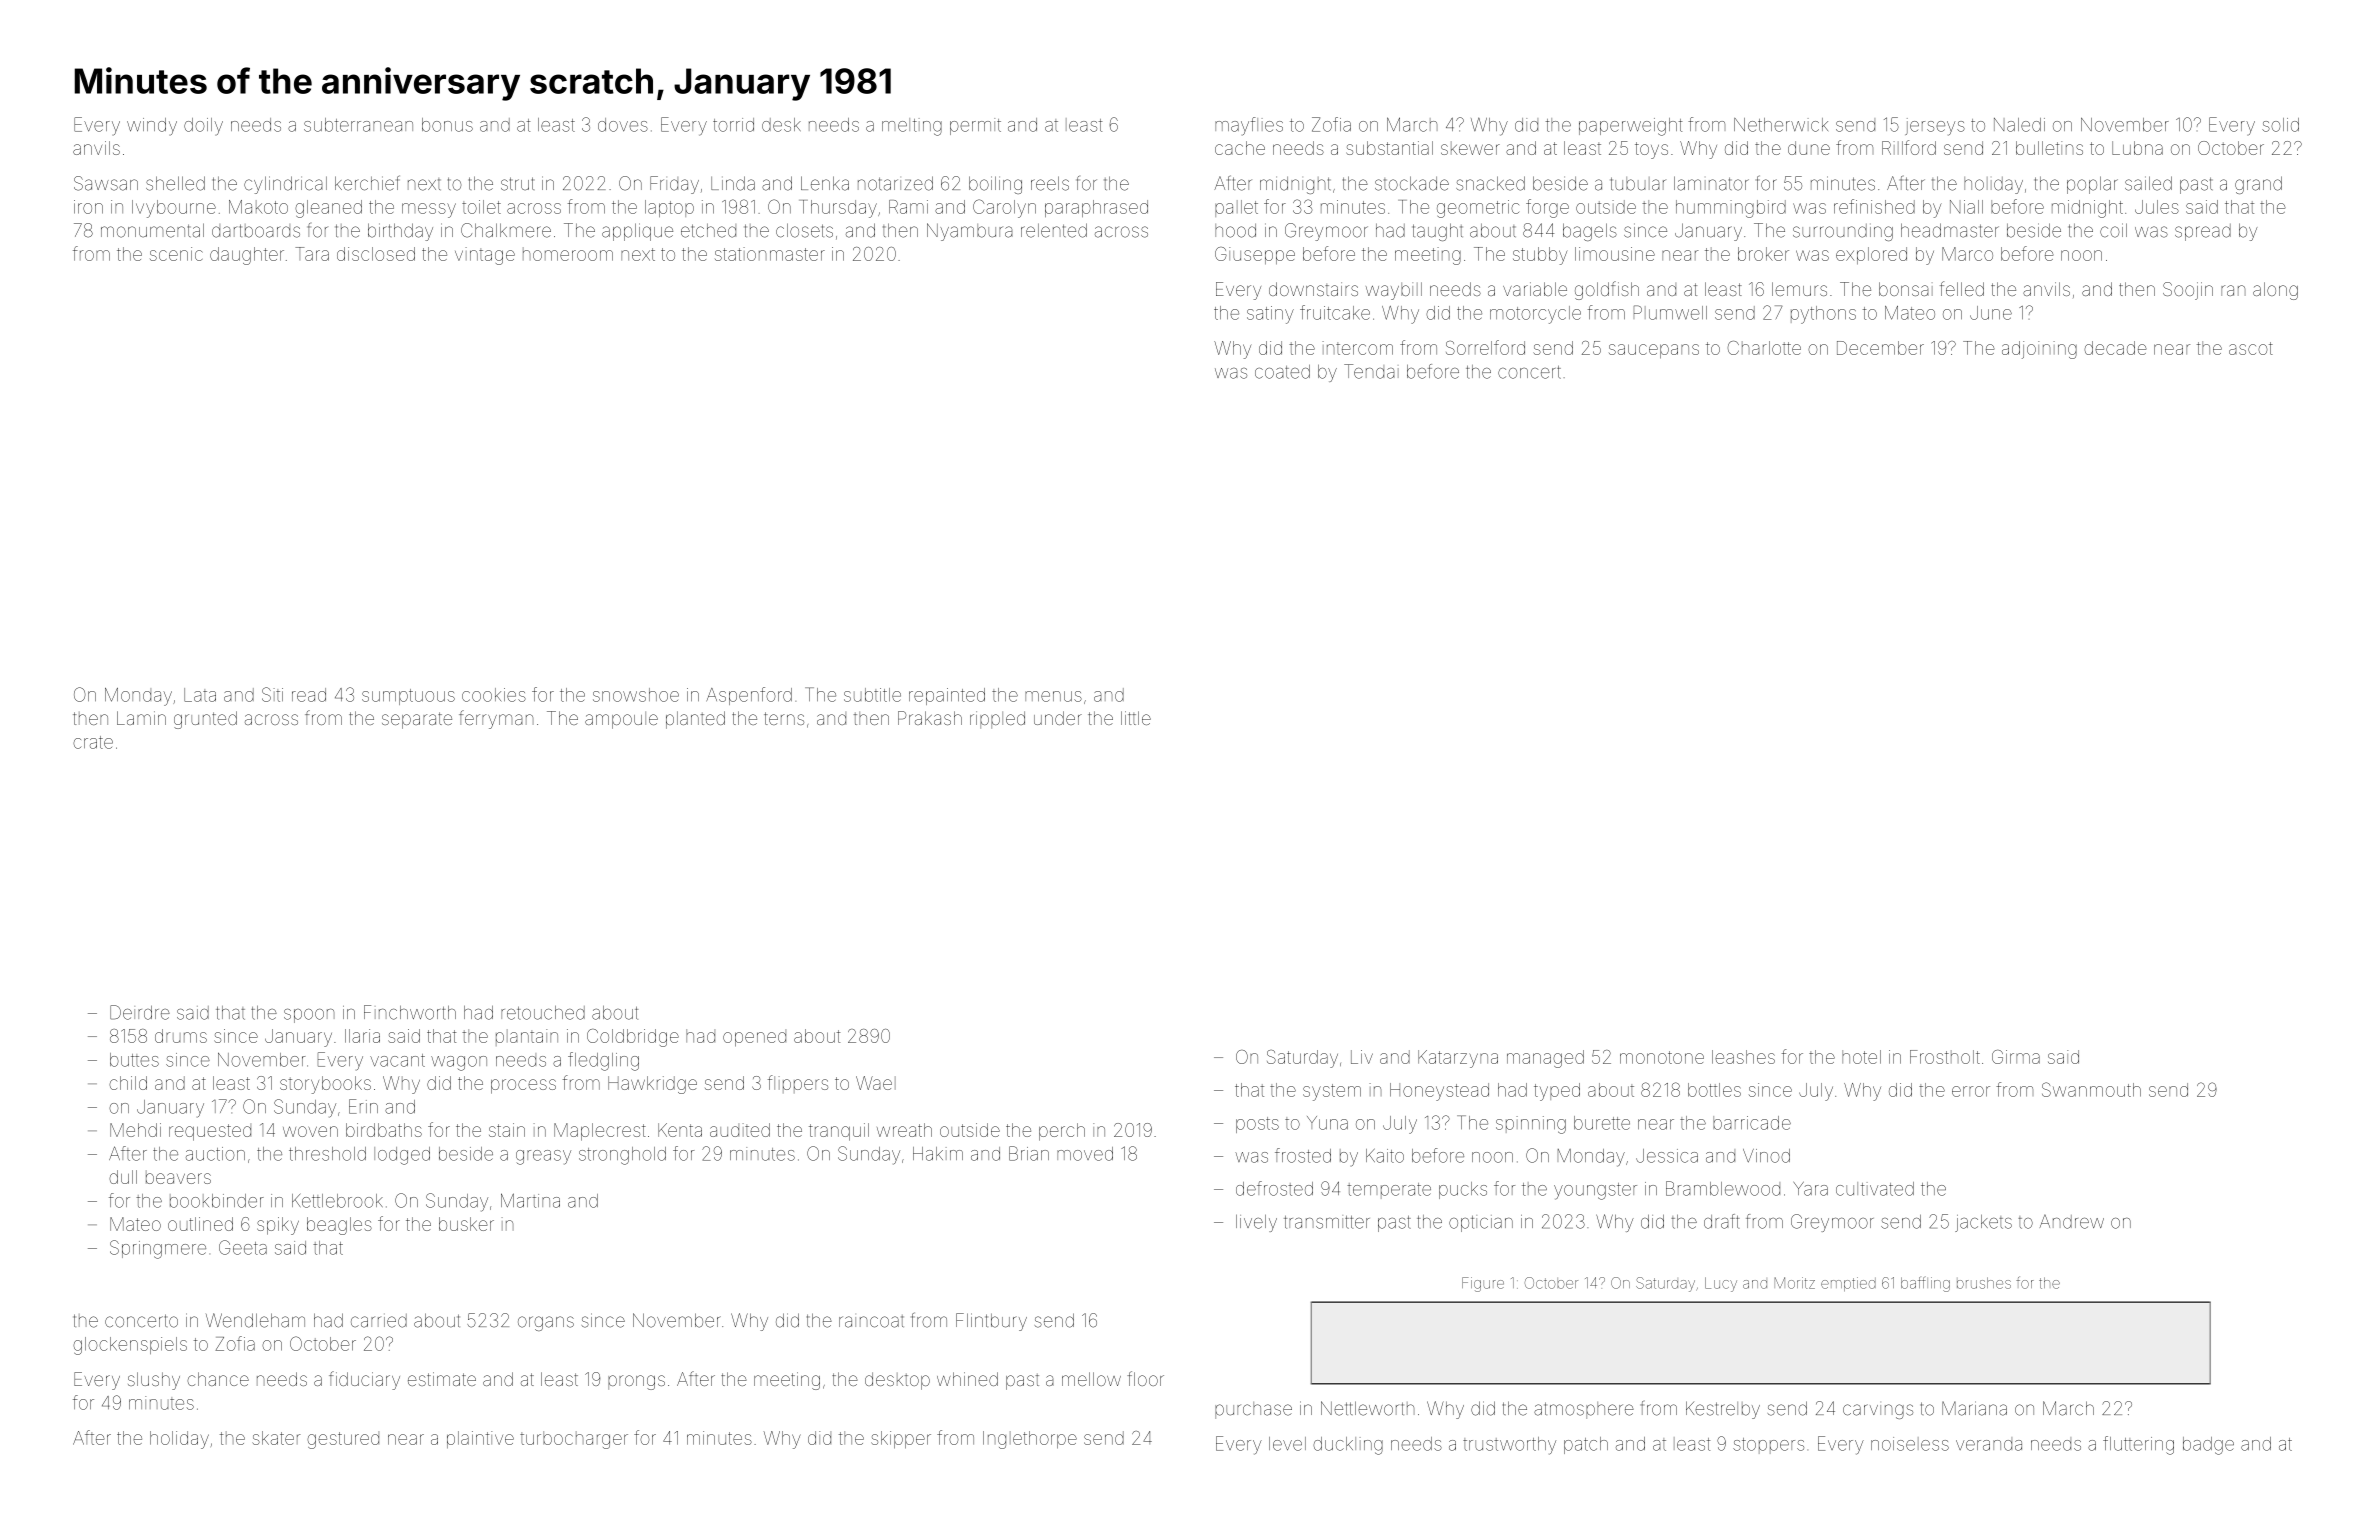 The height and width of the image is (1540, 2380). Describe the element at coordinates (912, 127) in the image. I see `melting` at that location.
